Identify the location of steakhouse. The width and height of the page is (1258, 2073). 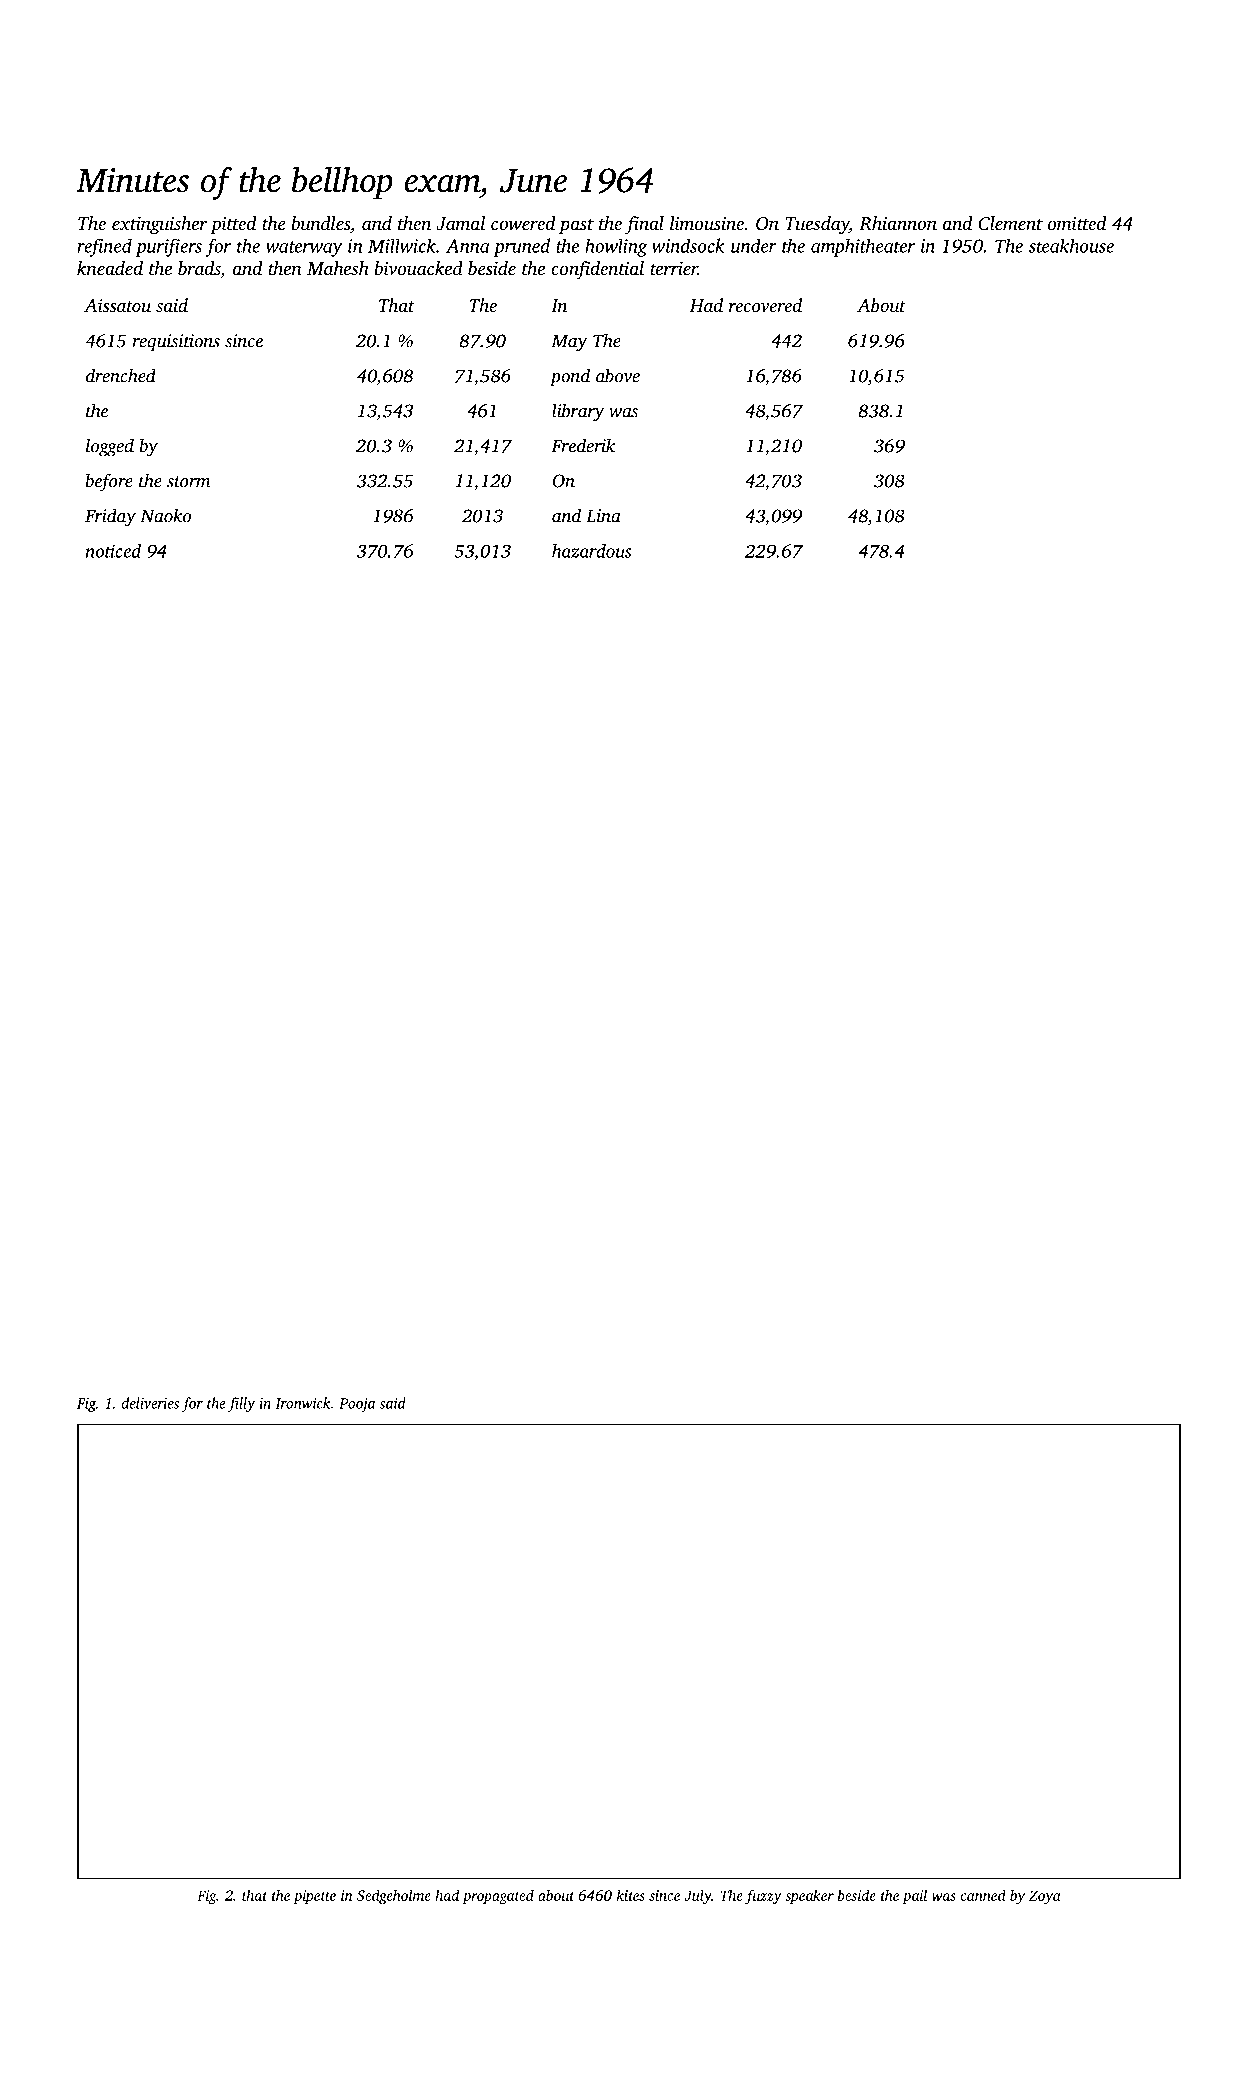
(1071, 245).
